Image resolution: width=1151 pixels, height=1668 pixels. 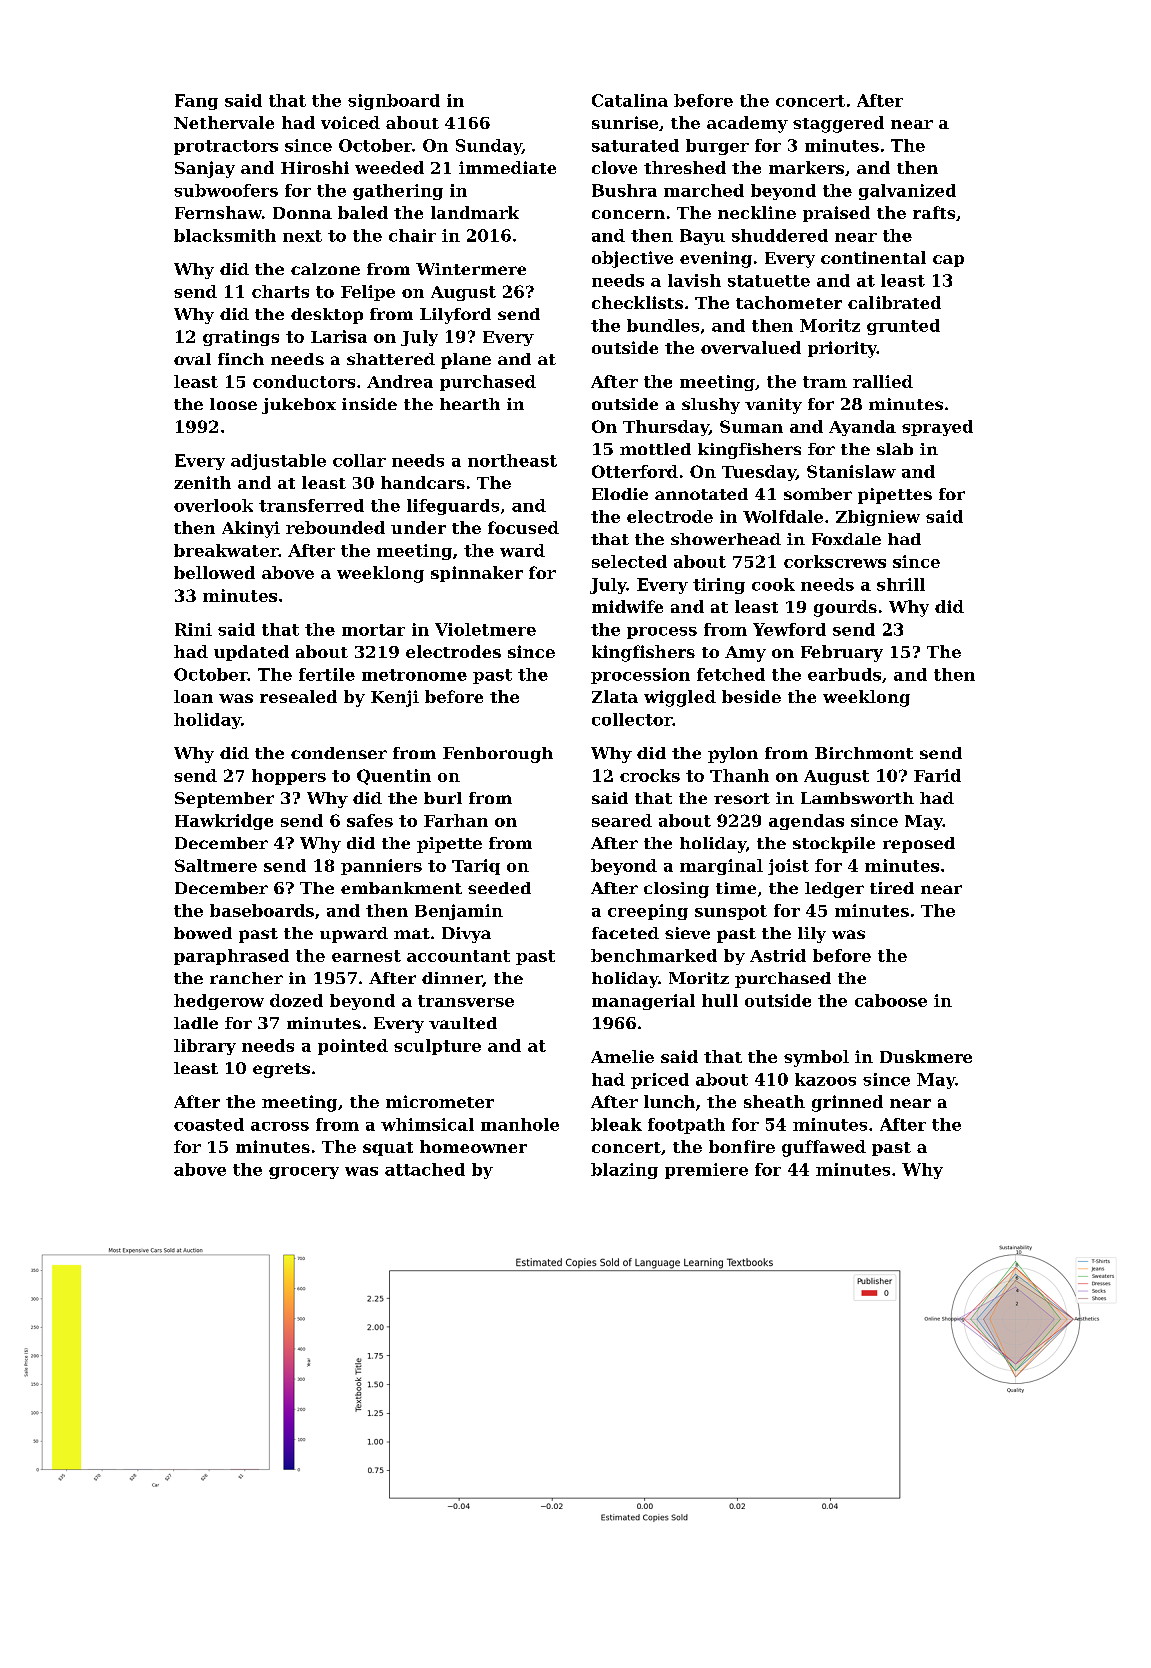 What do you see at coordinates (627, 606) in the page?
I see `midwife` at bounding box center [627, 606].
